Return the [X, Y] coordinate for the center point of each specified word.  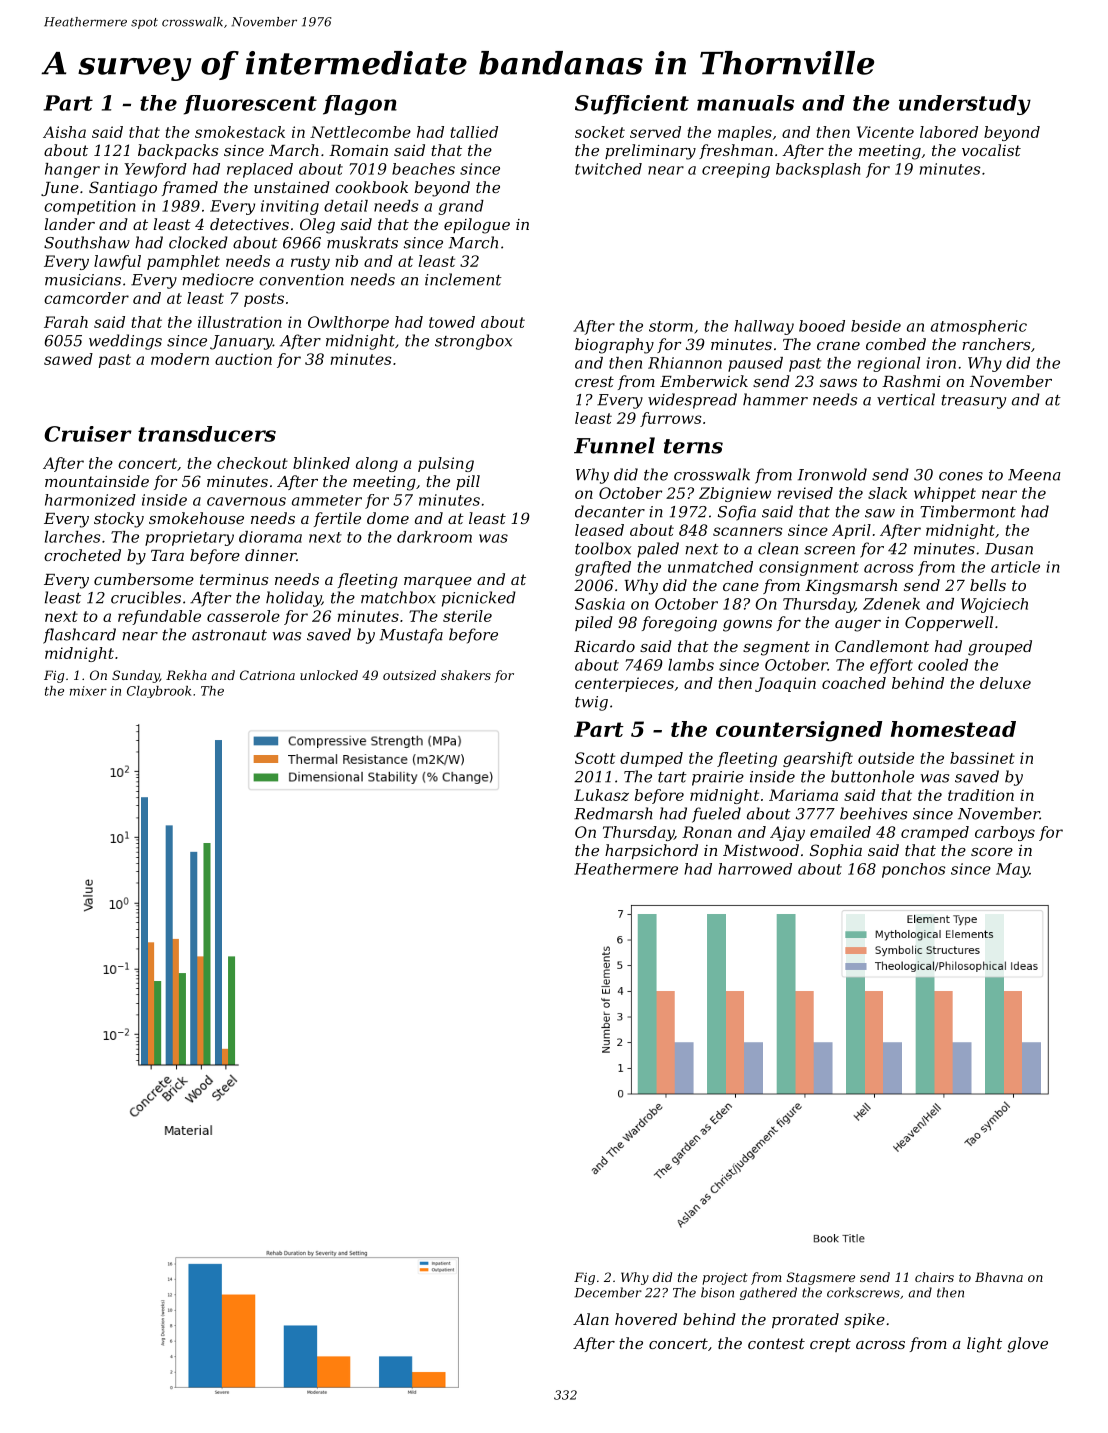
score [992, 852]
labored [949, 132]
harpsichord [651, 851]
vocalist [991, 150]
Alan [591, 1319]
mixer [88, 691]
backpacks [178, 151]
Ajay [787, 833]
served [655, 132]
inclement [463, 279]
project [725, 1279]
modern [180, 359]
